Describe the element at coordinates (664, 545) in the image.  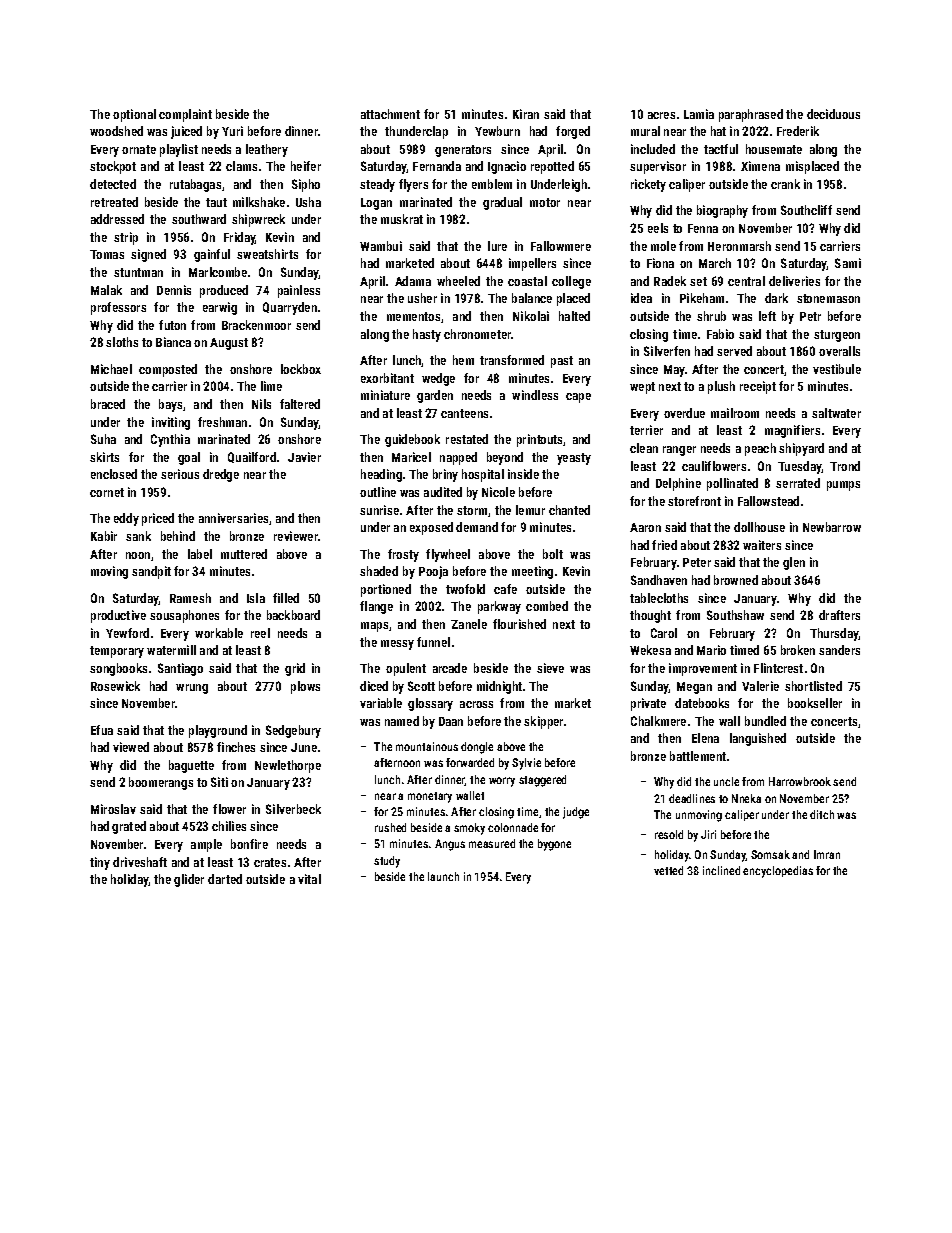
I see `fried` at that location.
